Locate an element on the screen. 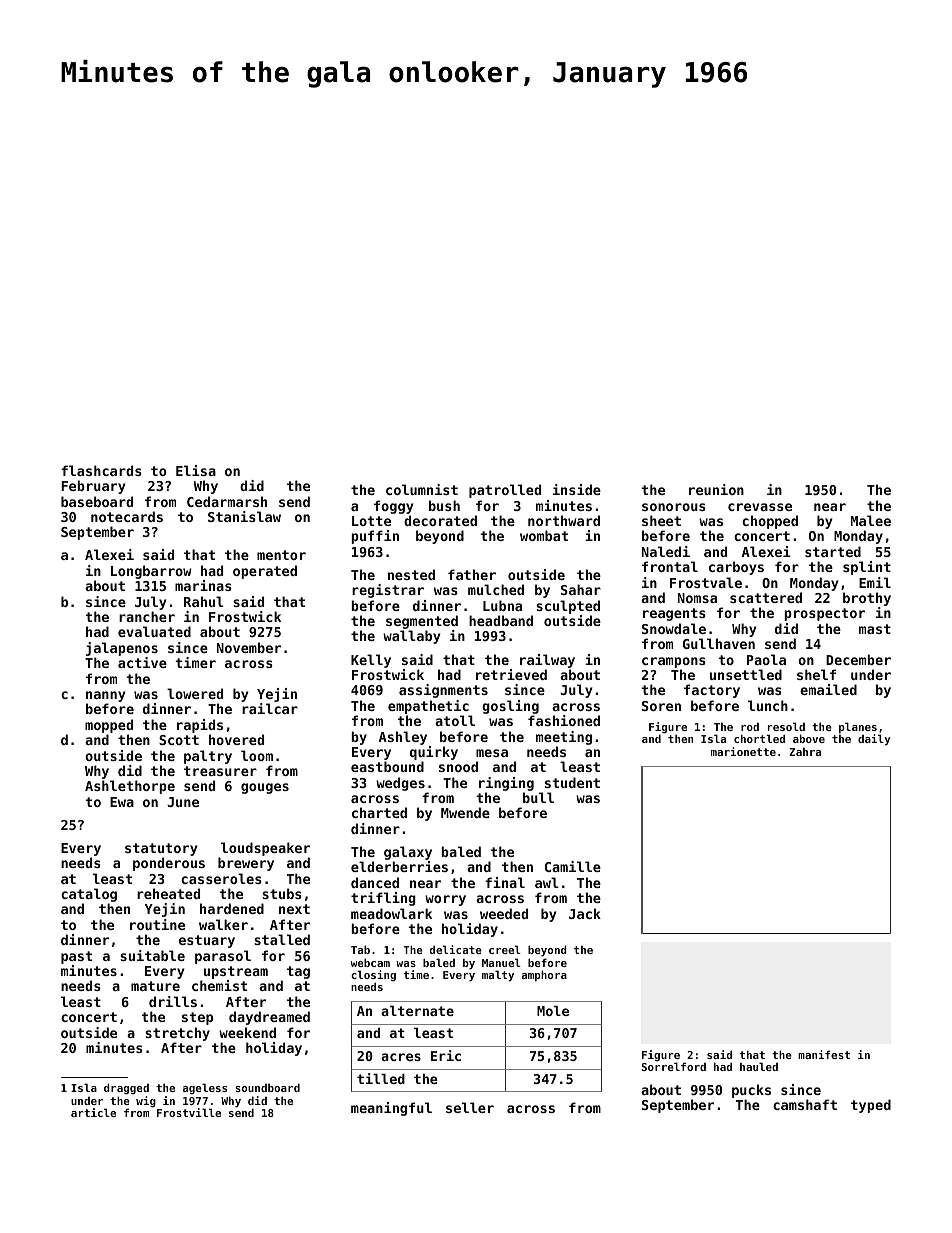 The height and width of the screenshot is (1233, 952). reunion is located at coordinates (716, 489).
